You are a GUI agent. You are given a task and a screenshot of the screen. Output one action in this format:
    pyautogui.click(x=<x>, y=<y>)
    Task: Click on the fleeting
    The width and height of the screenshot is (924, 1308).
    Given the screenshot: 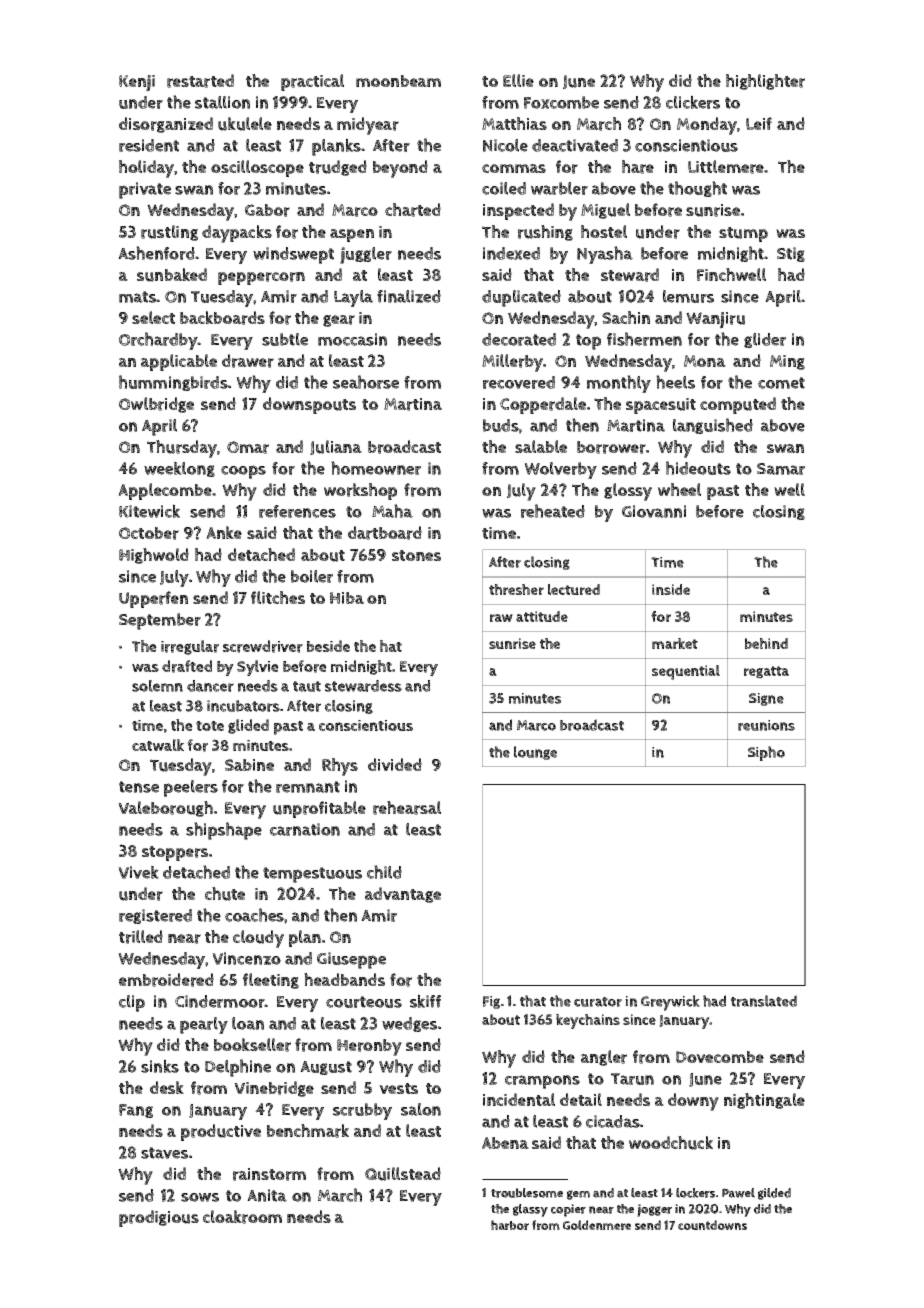 What is the action you would take?
    pyautogui.click(x=271, y=981)
